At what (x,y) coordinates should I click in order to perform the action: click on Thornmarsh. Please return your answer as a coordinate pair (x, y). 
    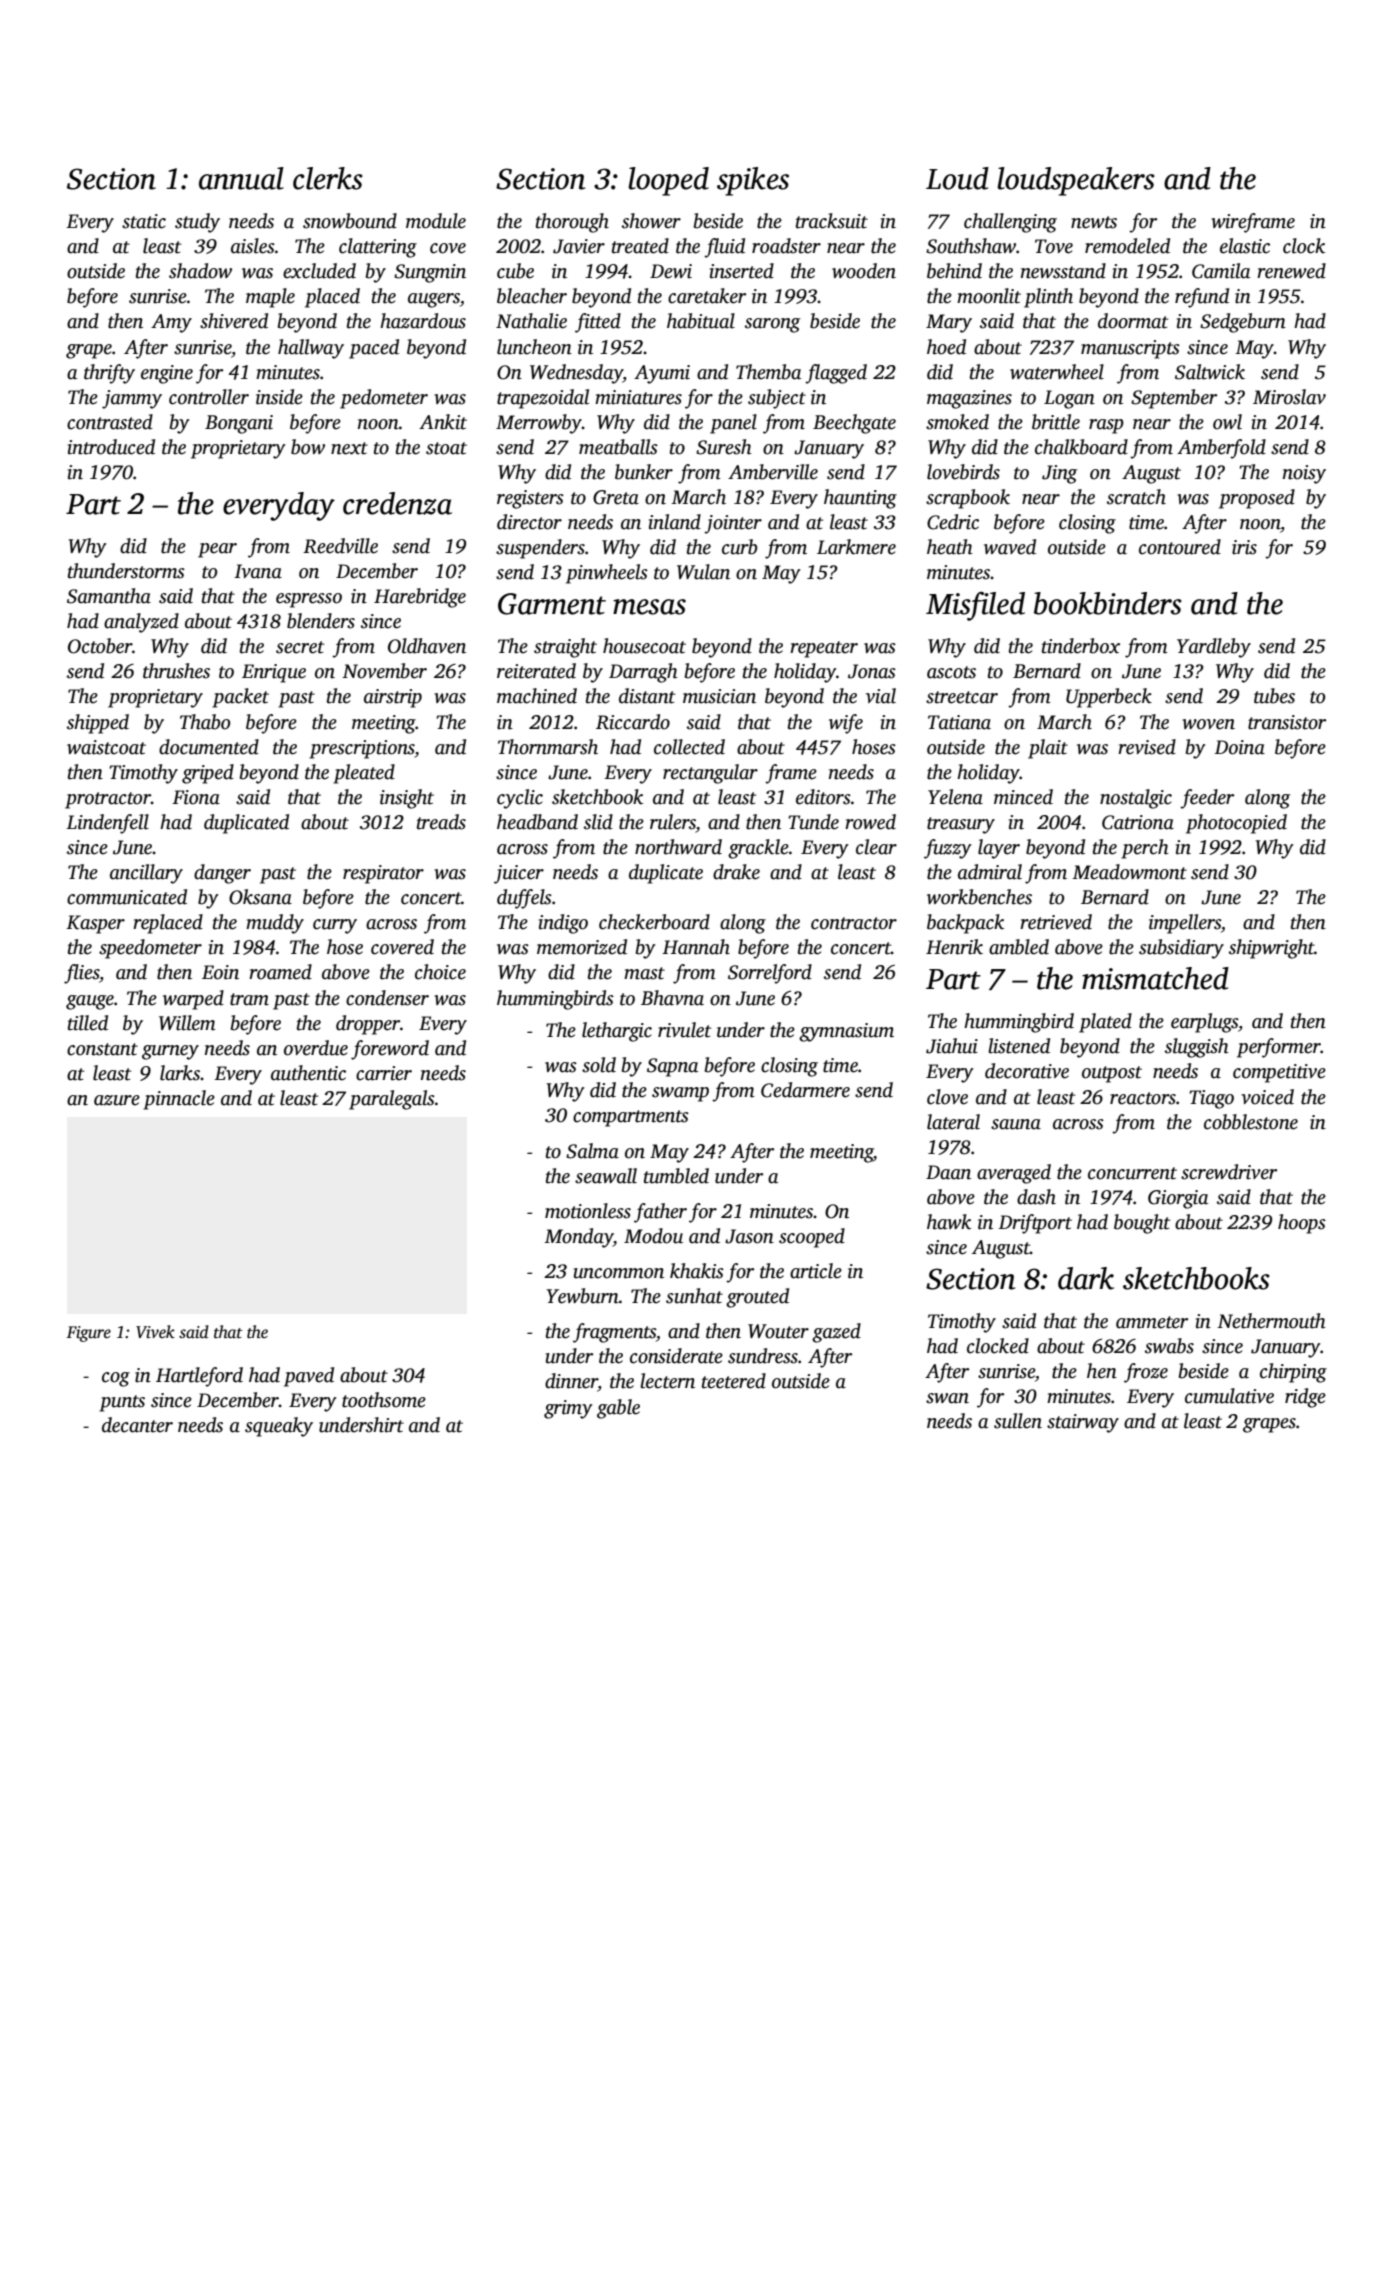
    Looking at the image, I should click on (548, 747).
